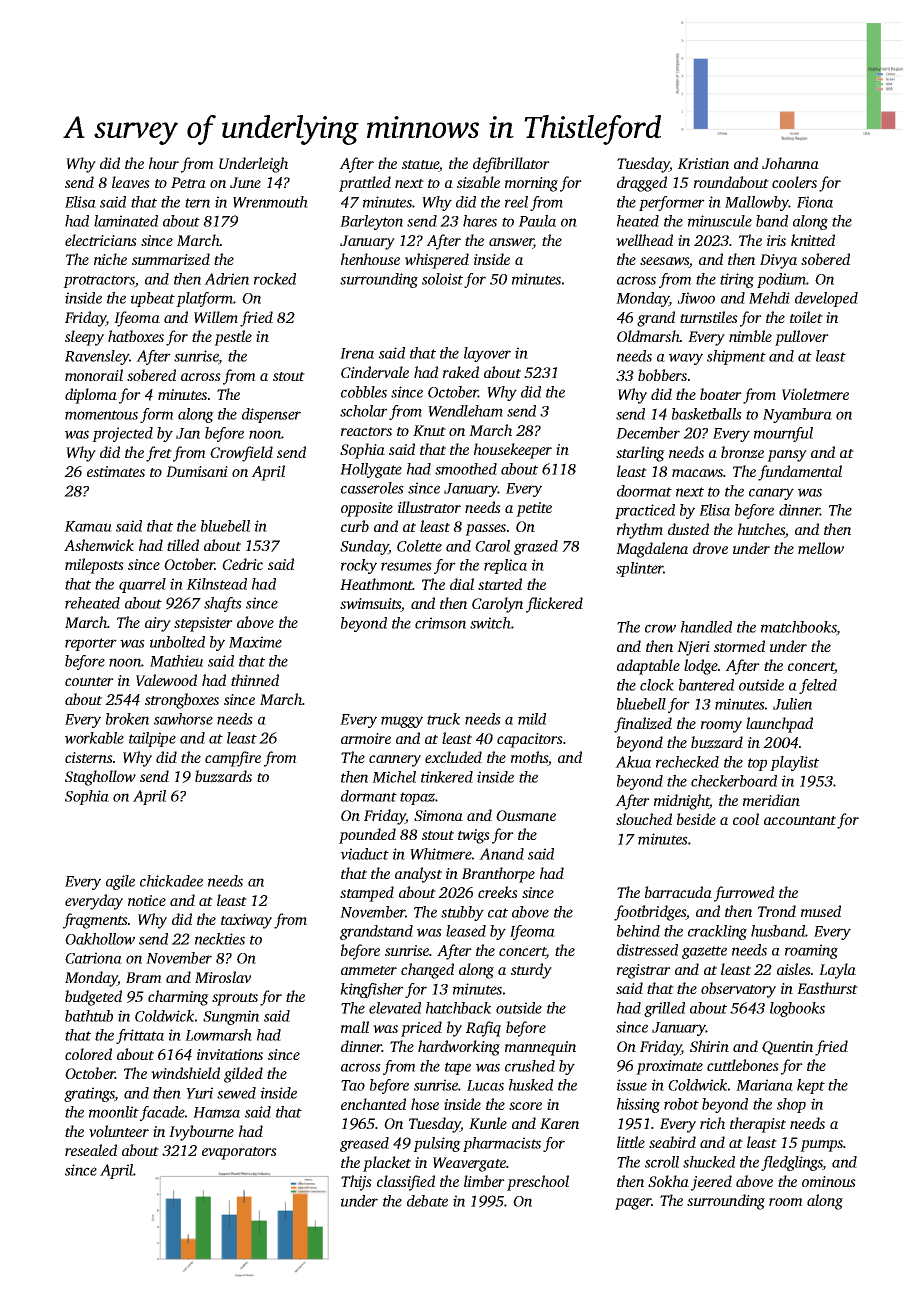 The width and height of the screenshot is (924, 1308). I want to click on windshield, so click(185, 1073).
